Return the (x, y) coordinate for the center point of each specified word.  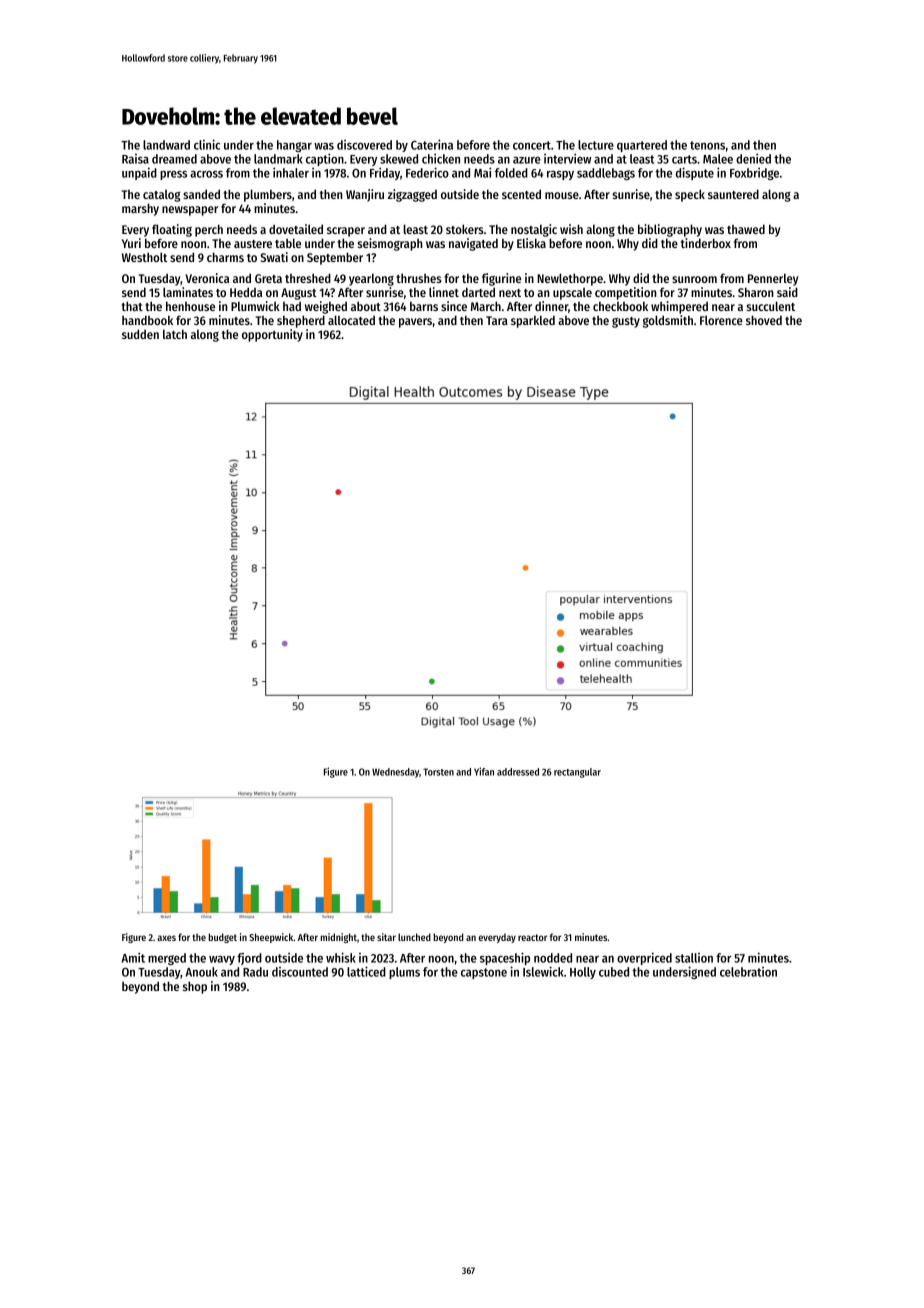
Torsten (438, 772)
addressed (518, 772)
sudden (140, 334)
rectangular (577, 773)
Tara (497, 320)
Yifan (484, 771)
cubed (614, 972)
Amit (133, 957)
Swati (274, 257)
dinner (551, 306)
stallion (694, 958)
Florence (721, 320)
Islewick (543, 971)
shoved (764, 320)
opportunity (272, 335)
